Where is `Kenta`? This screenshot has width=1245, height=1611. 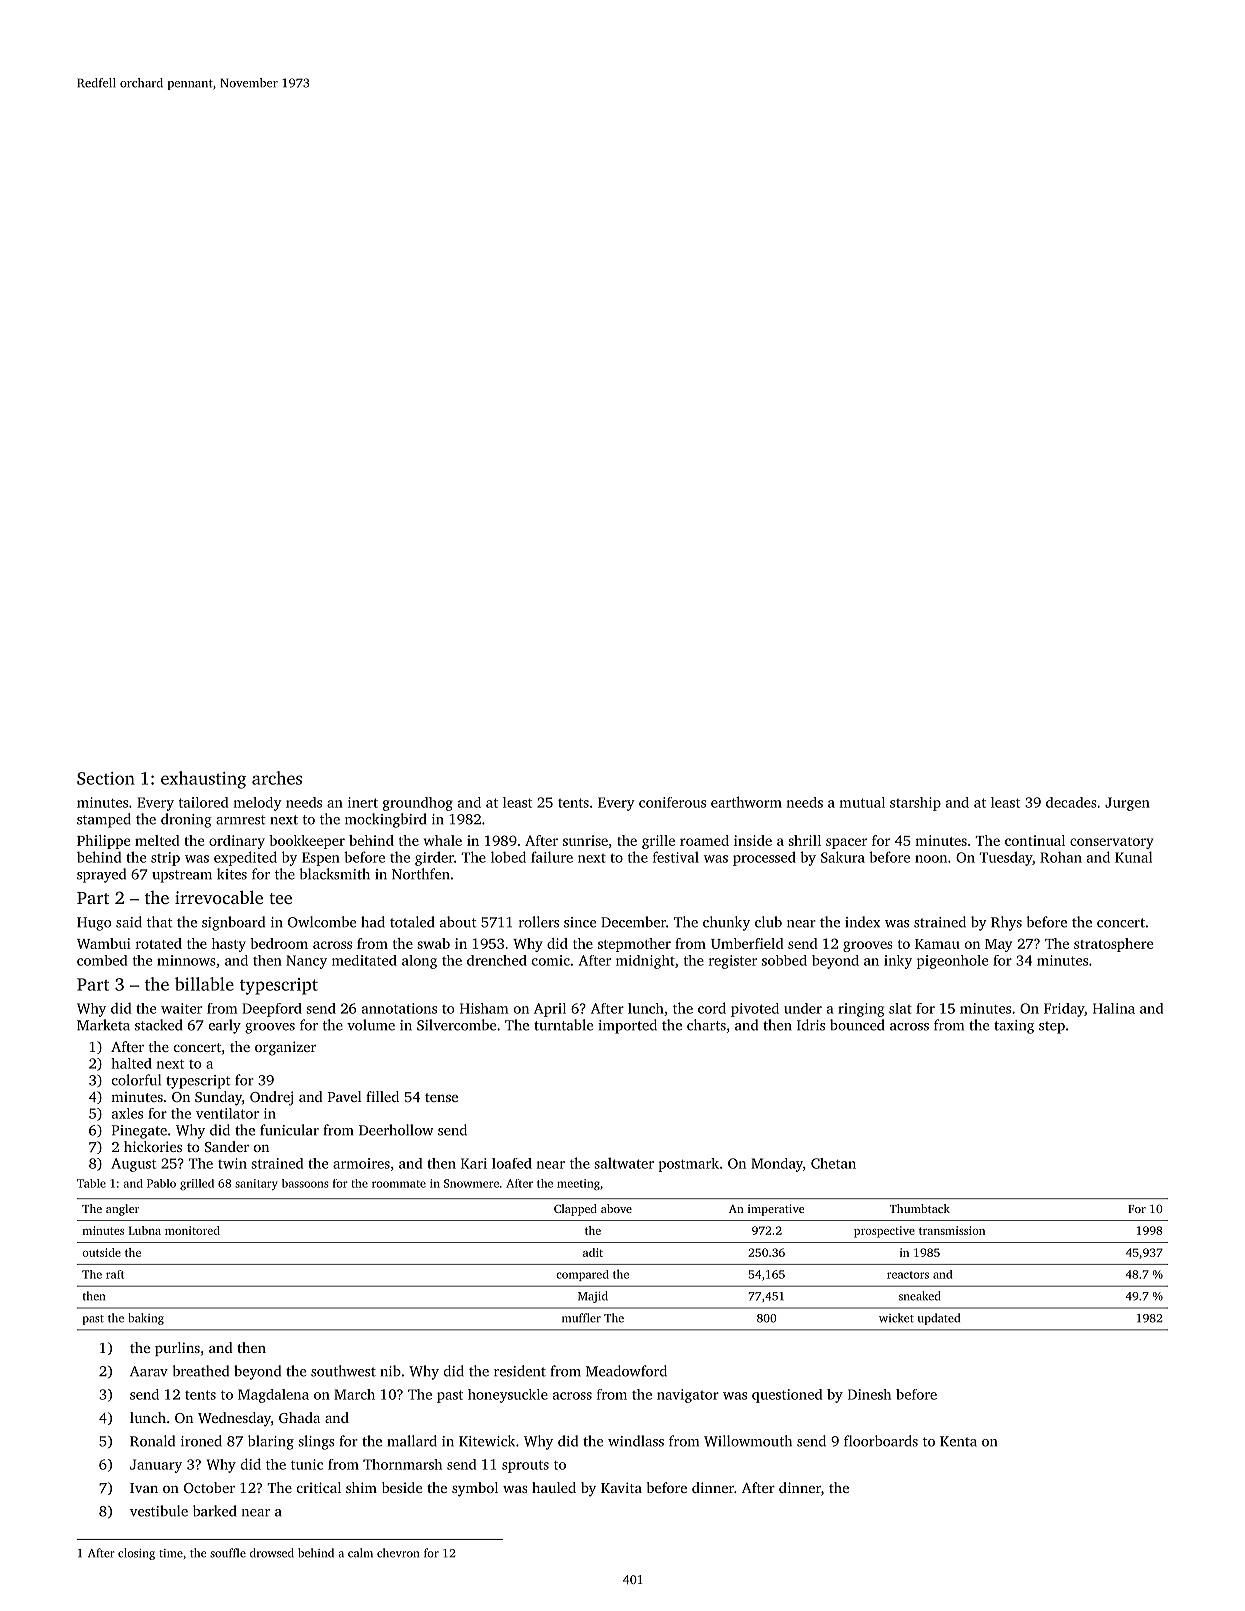
Kenta is located at coordinates (958, 1441).
